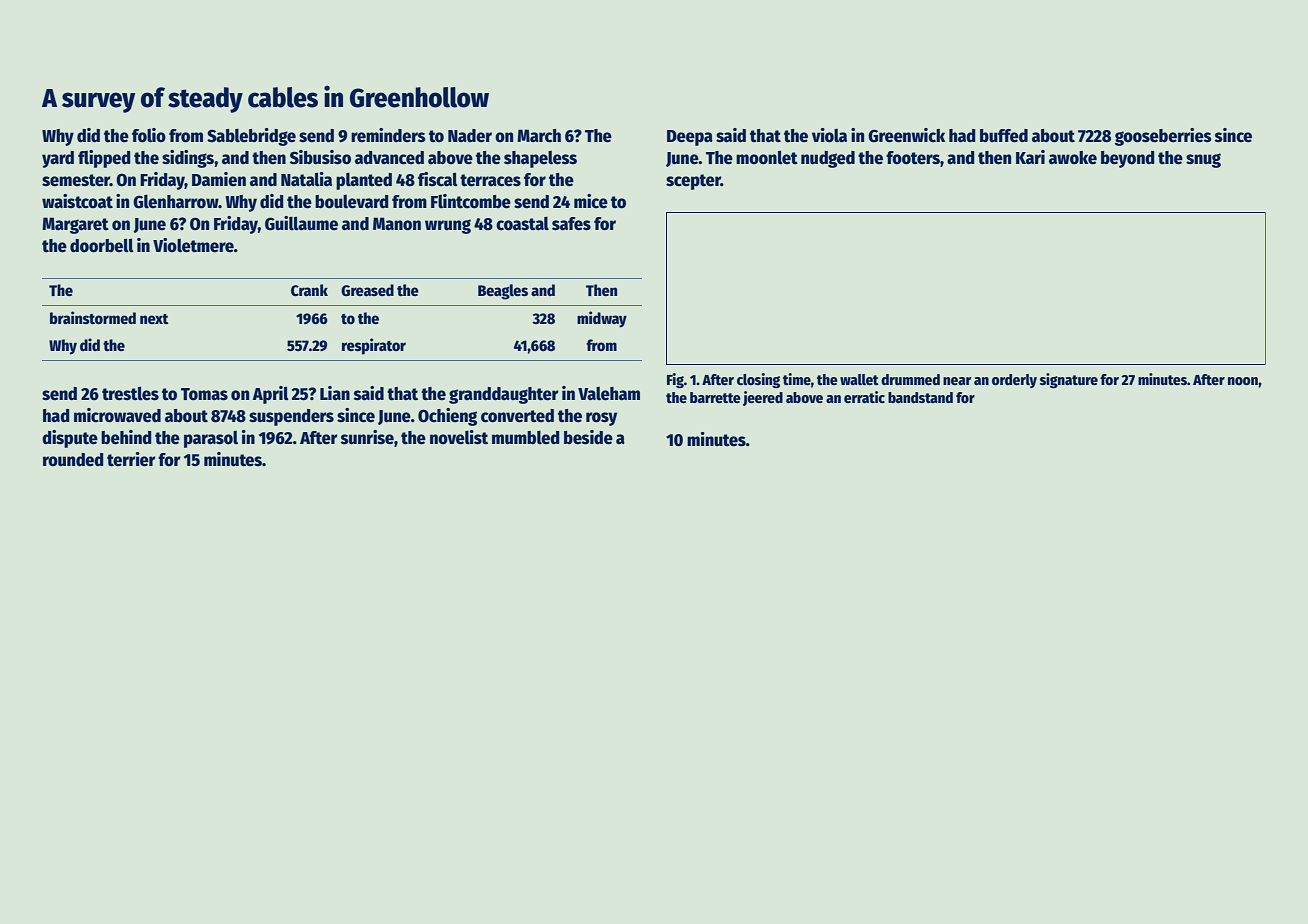 This document has width=1308, height=924. I want to click on rounded, so click(73, 460).
